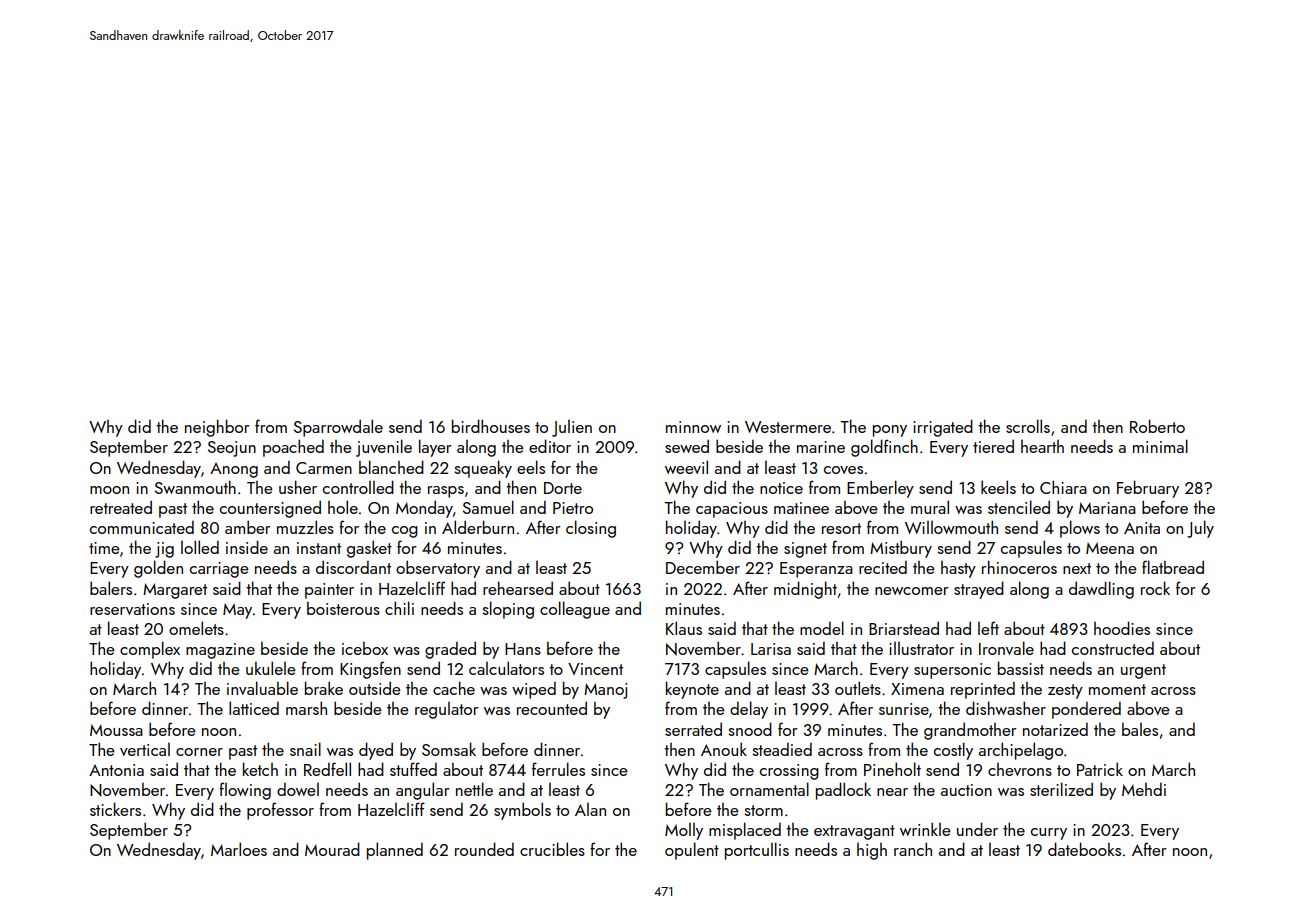 This screenshot has height=924, width=1308. Describe the element at coordinates (1155, 588) in the screenshot. I see `rock` at that location.
